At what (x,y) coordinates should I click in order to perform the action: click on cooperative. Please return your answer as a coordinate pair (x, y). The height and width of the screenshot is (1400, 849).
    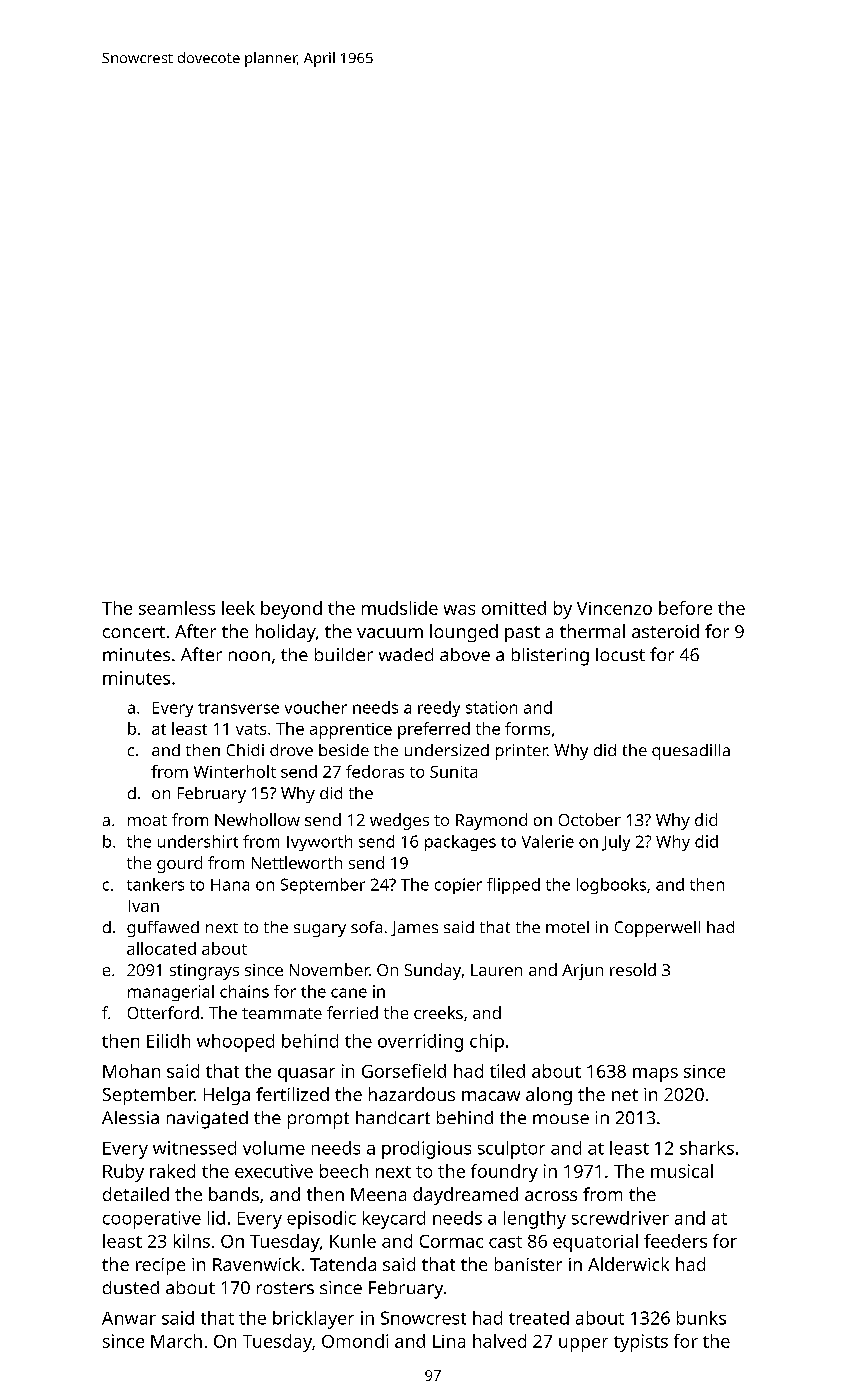
    Looking at the image, I should click on (152, 1220).
